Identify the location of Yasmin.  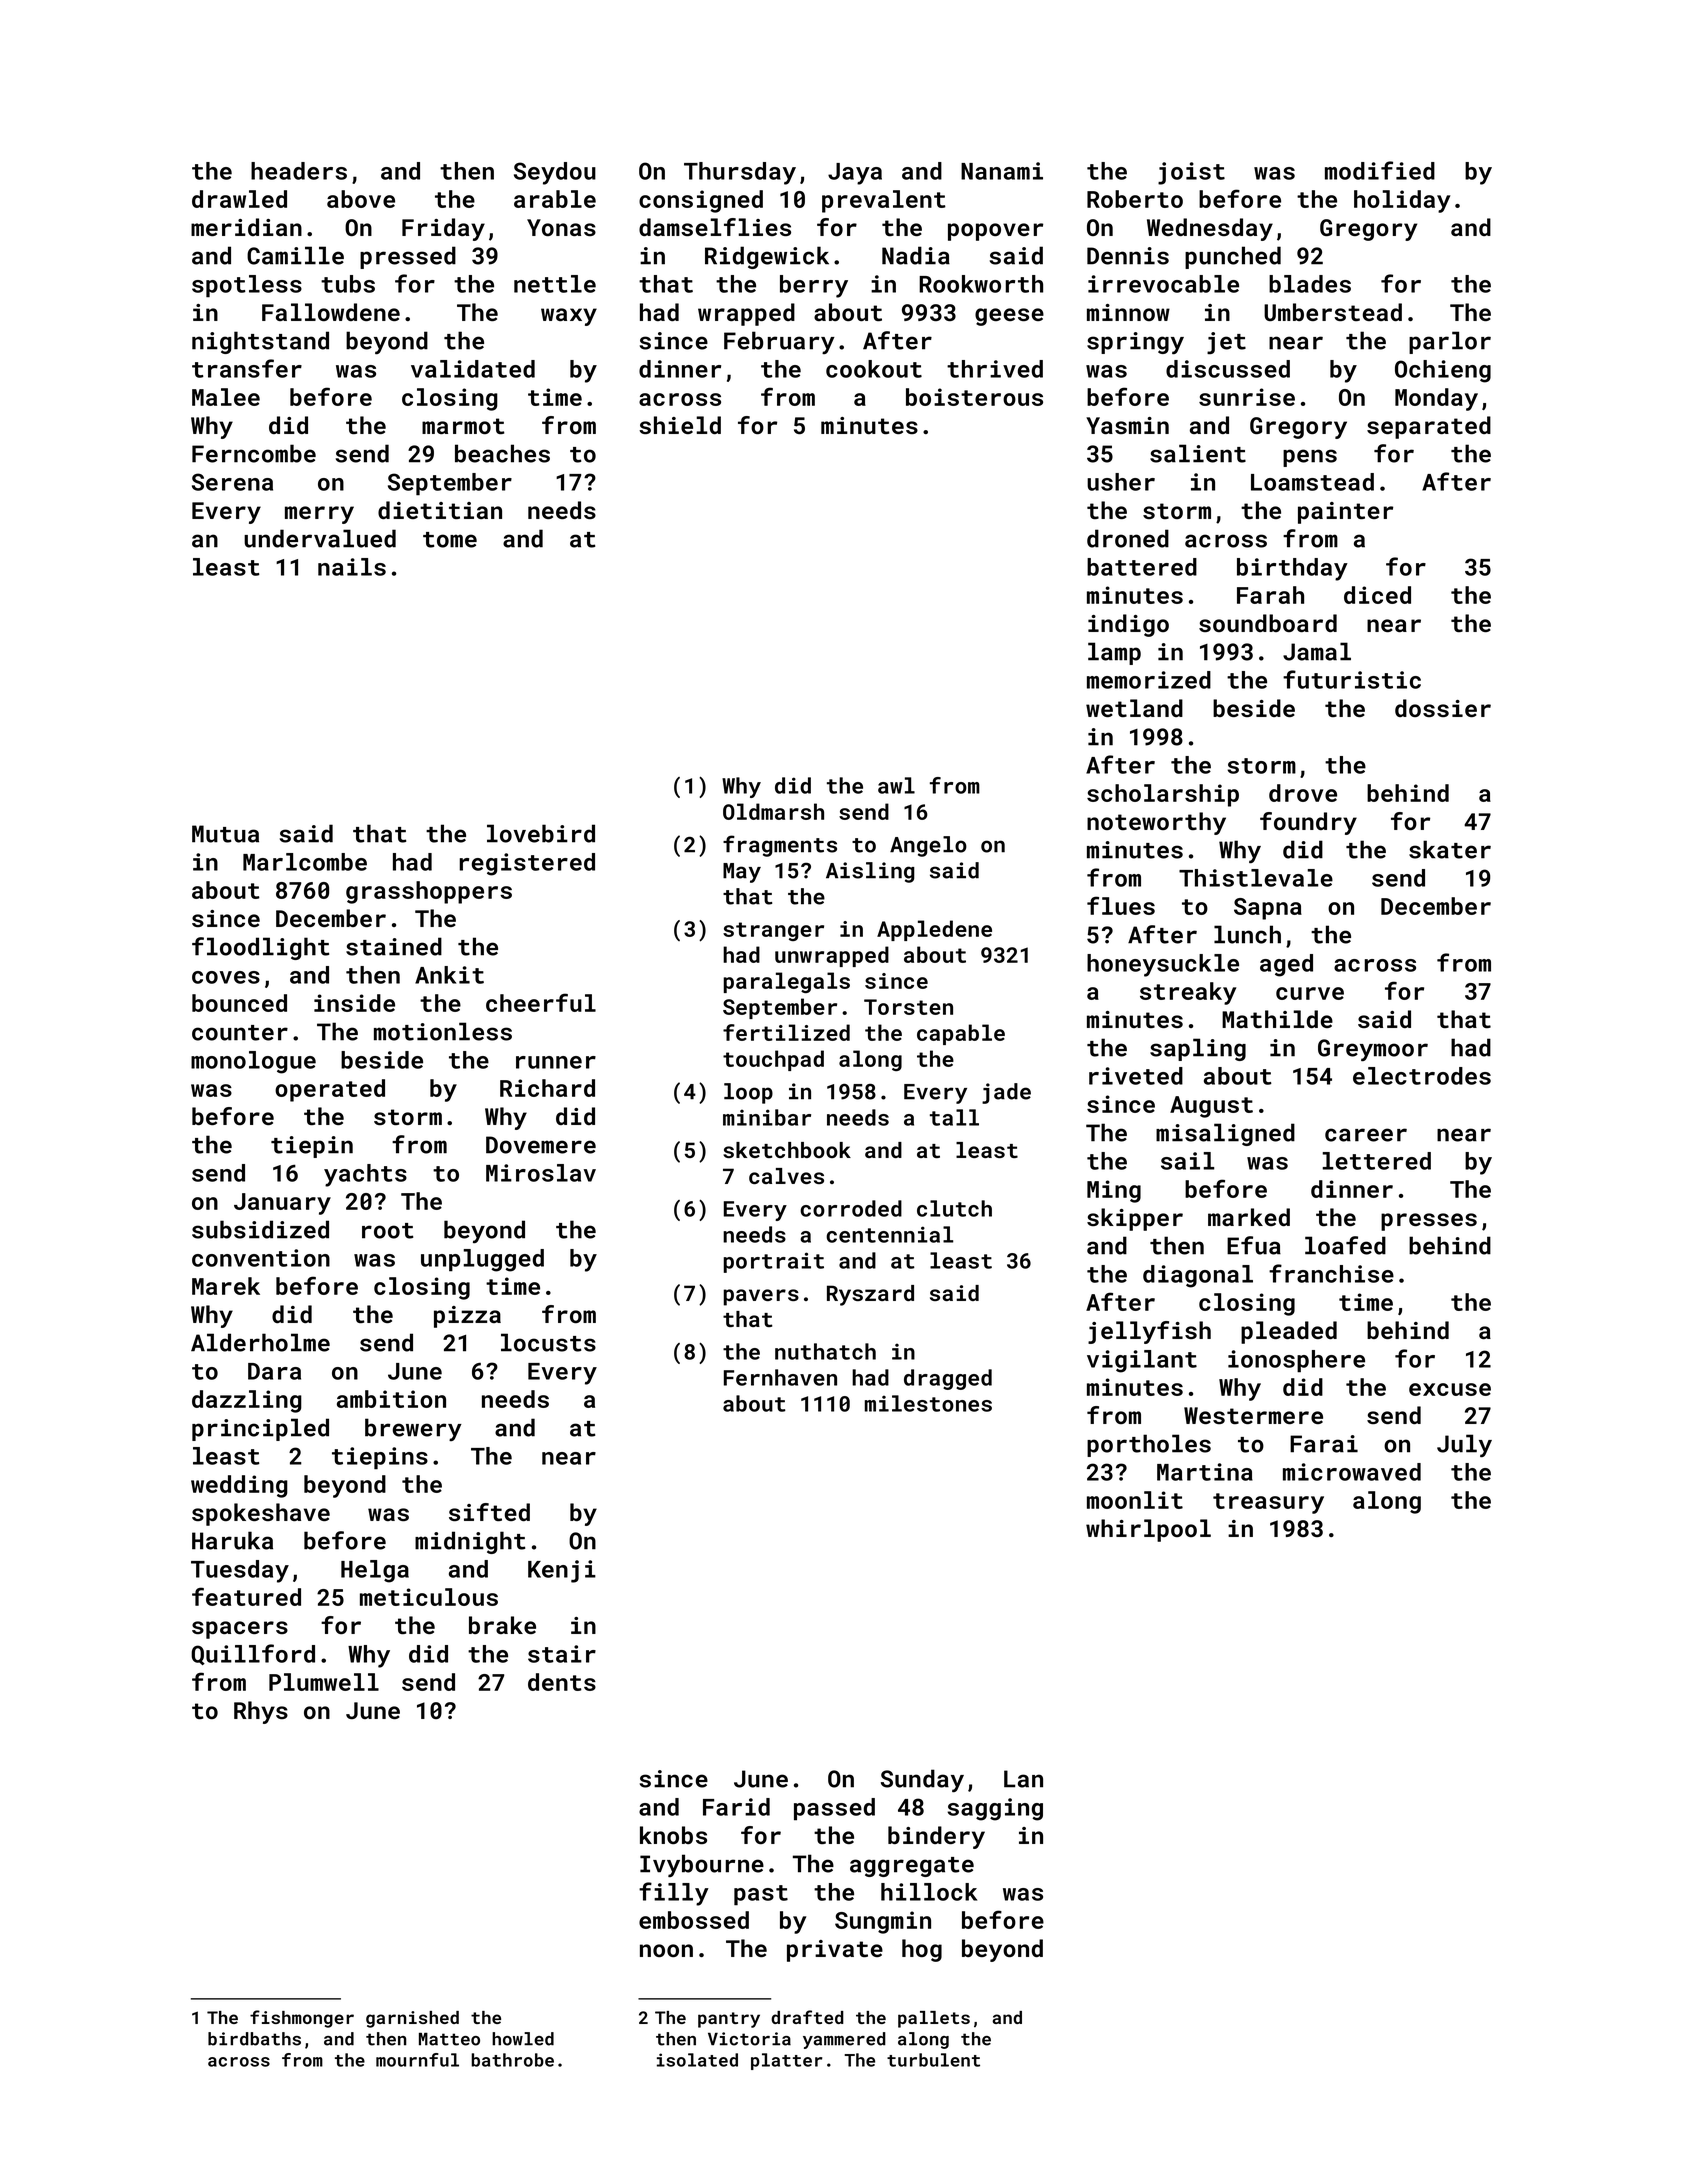
(1127, 425).
